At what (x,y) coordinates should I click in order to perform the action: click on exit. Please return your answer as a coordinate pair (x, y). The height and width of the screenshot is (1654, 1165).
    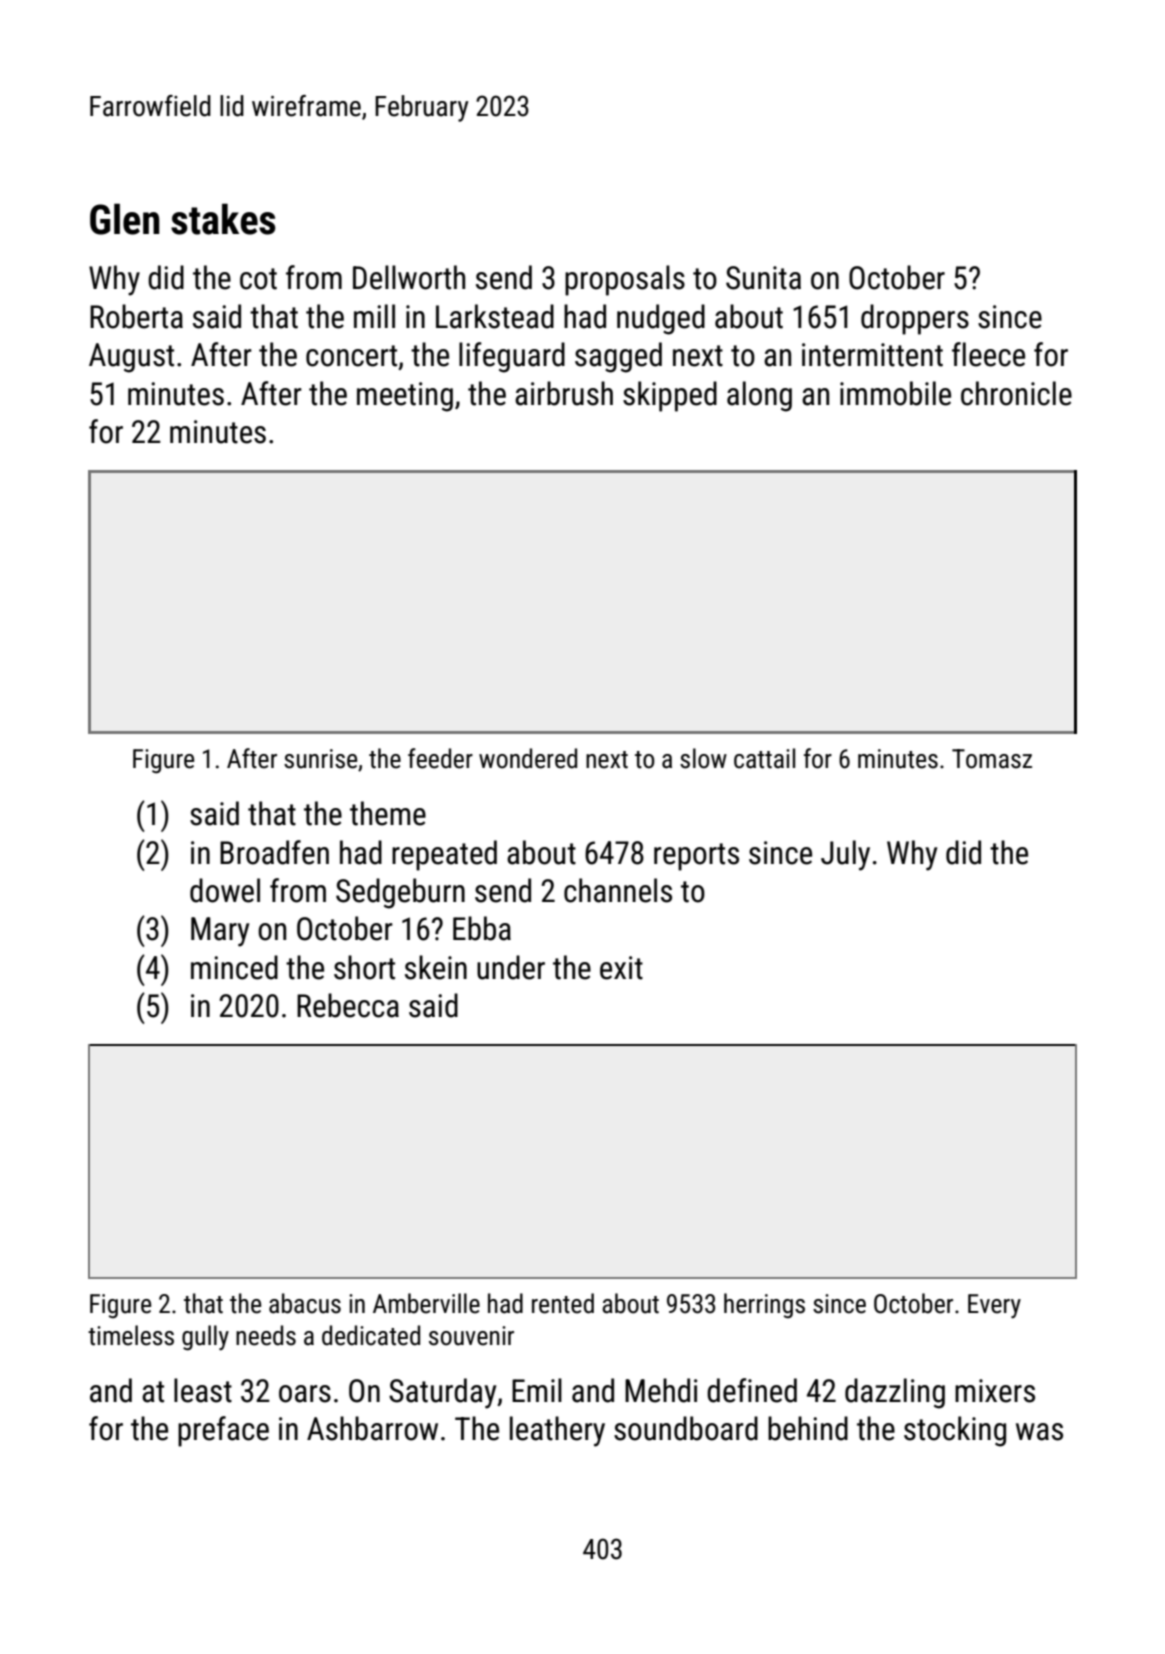
    Looking at the image, I should click on (621, 968).
